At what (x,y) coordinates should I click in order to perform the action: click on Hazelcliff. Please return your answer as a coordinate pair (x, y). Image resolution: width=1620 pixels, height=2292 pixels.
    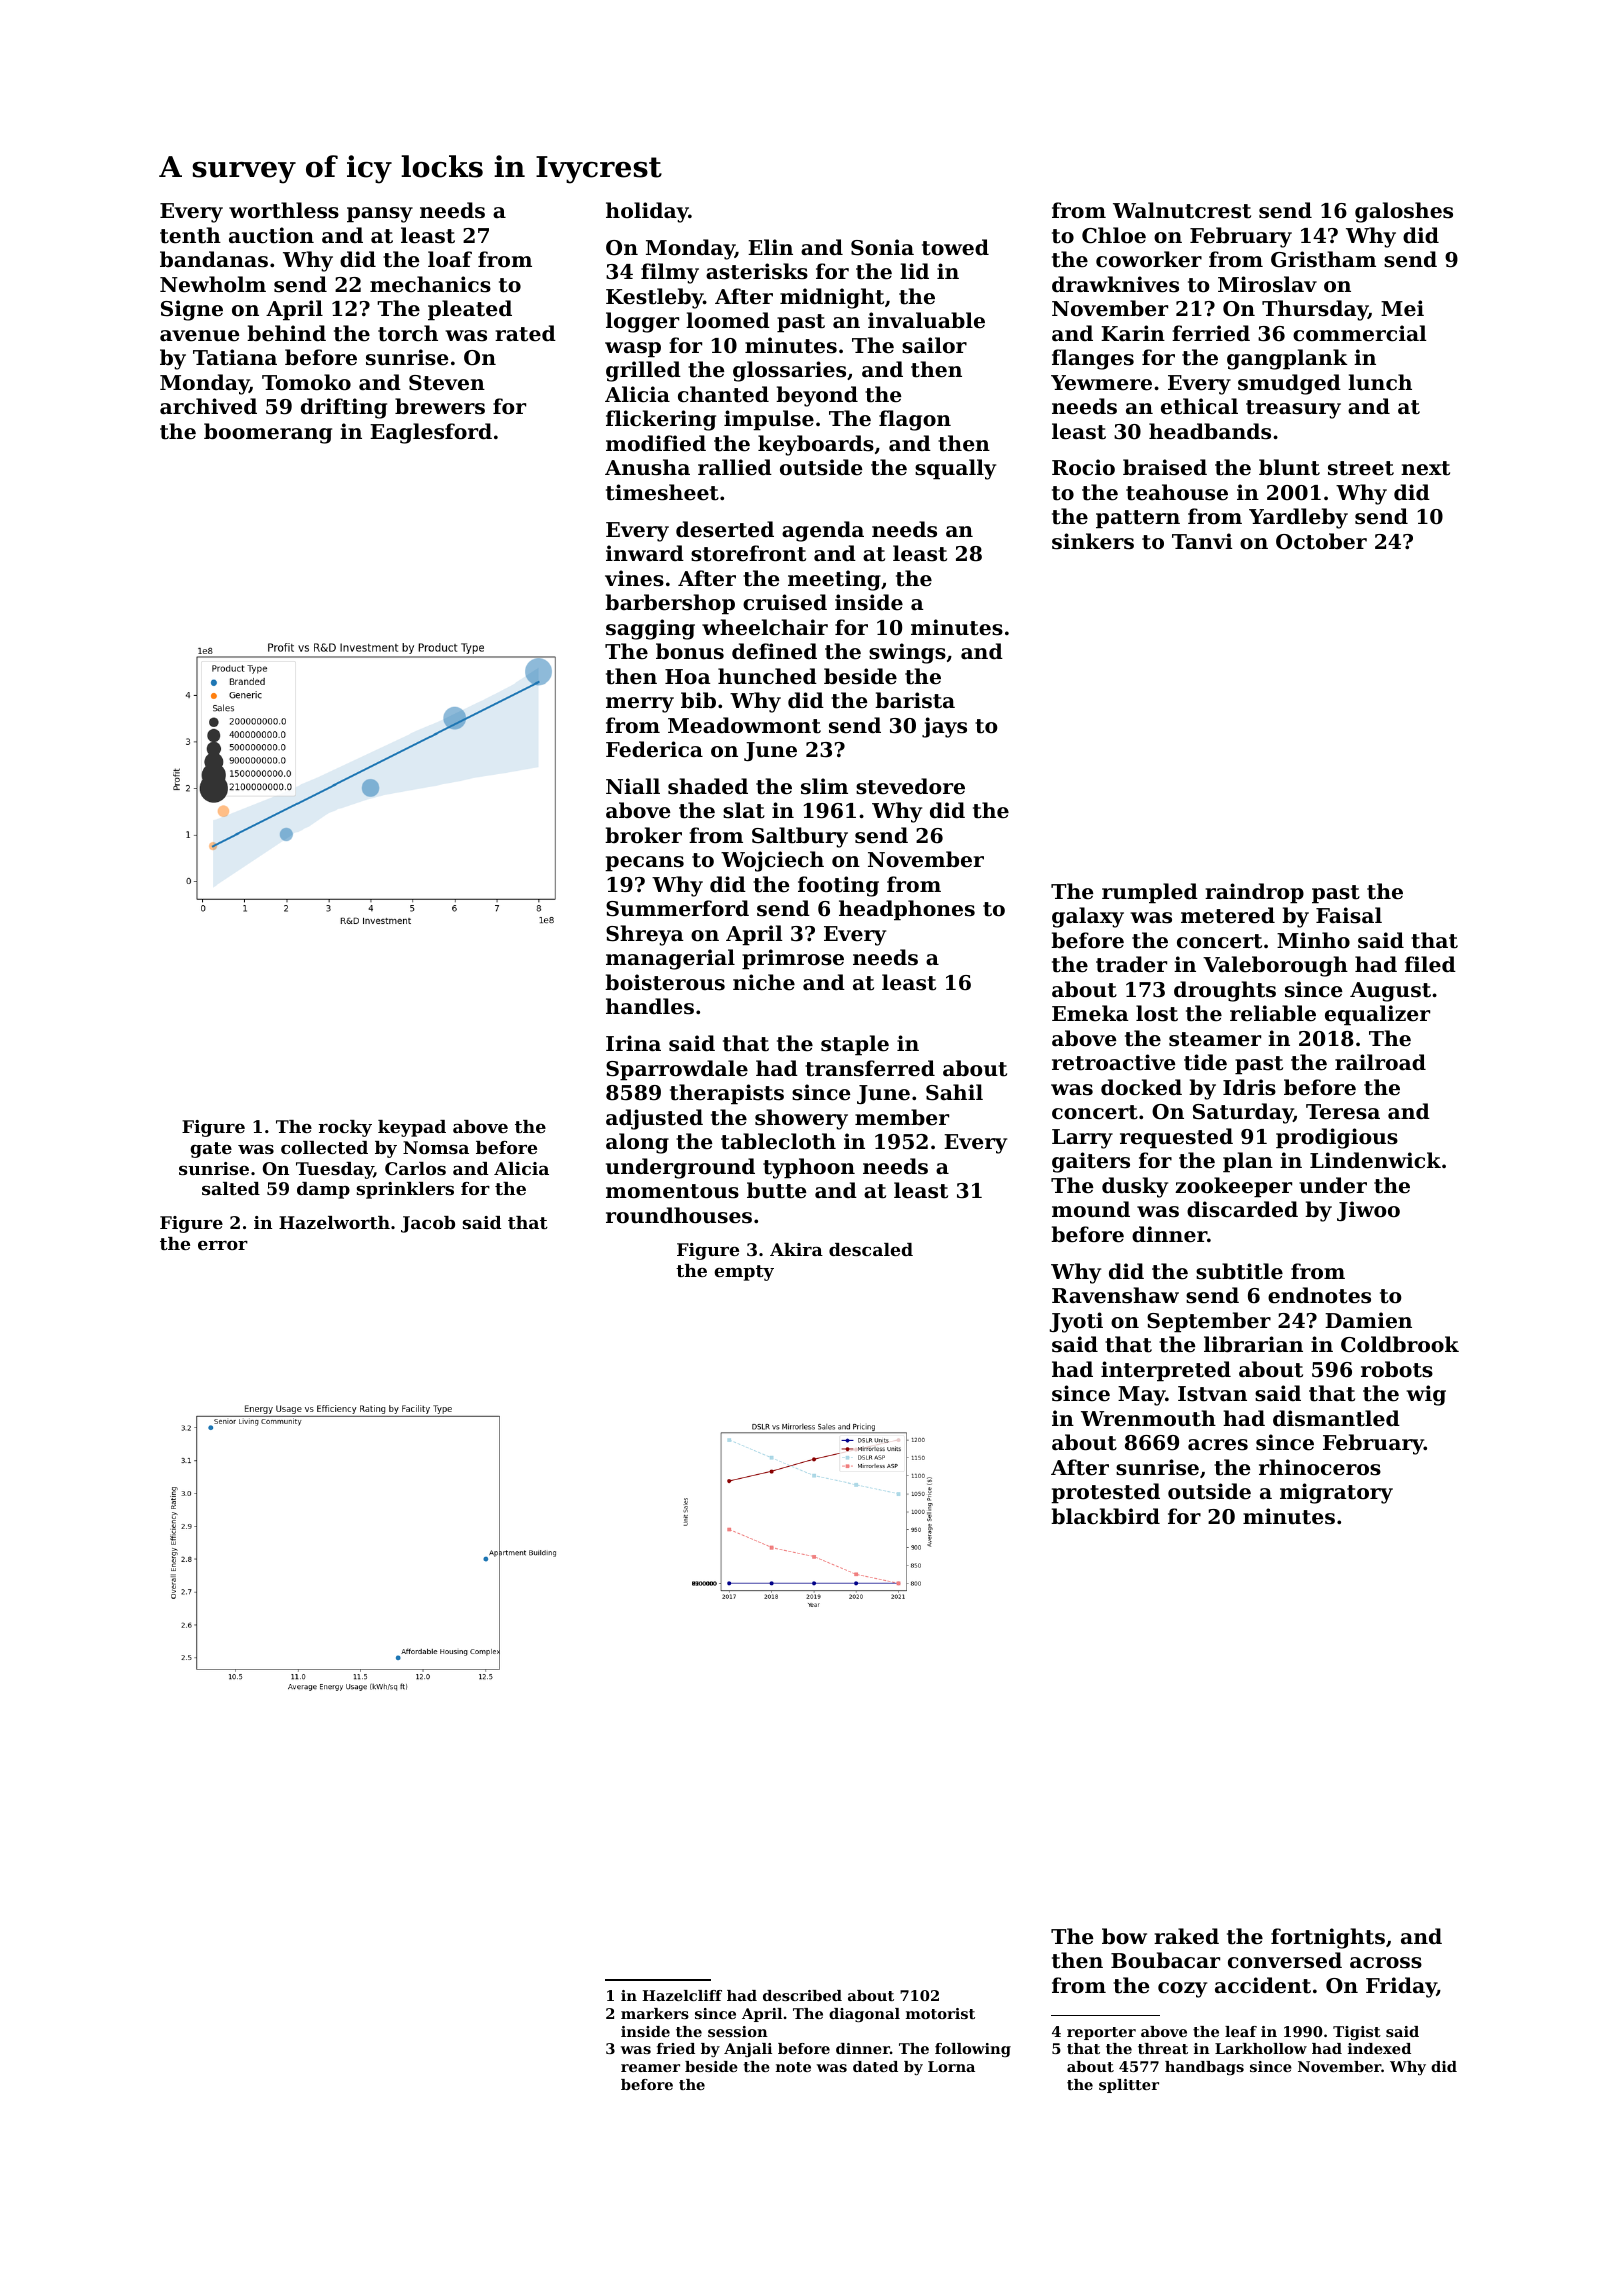
    Looking at the image, I should click on (682, 1995).
